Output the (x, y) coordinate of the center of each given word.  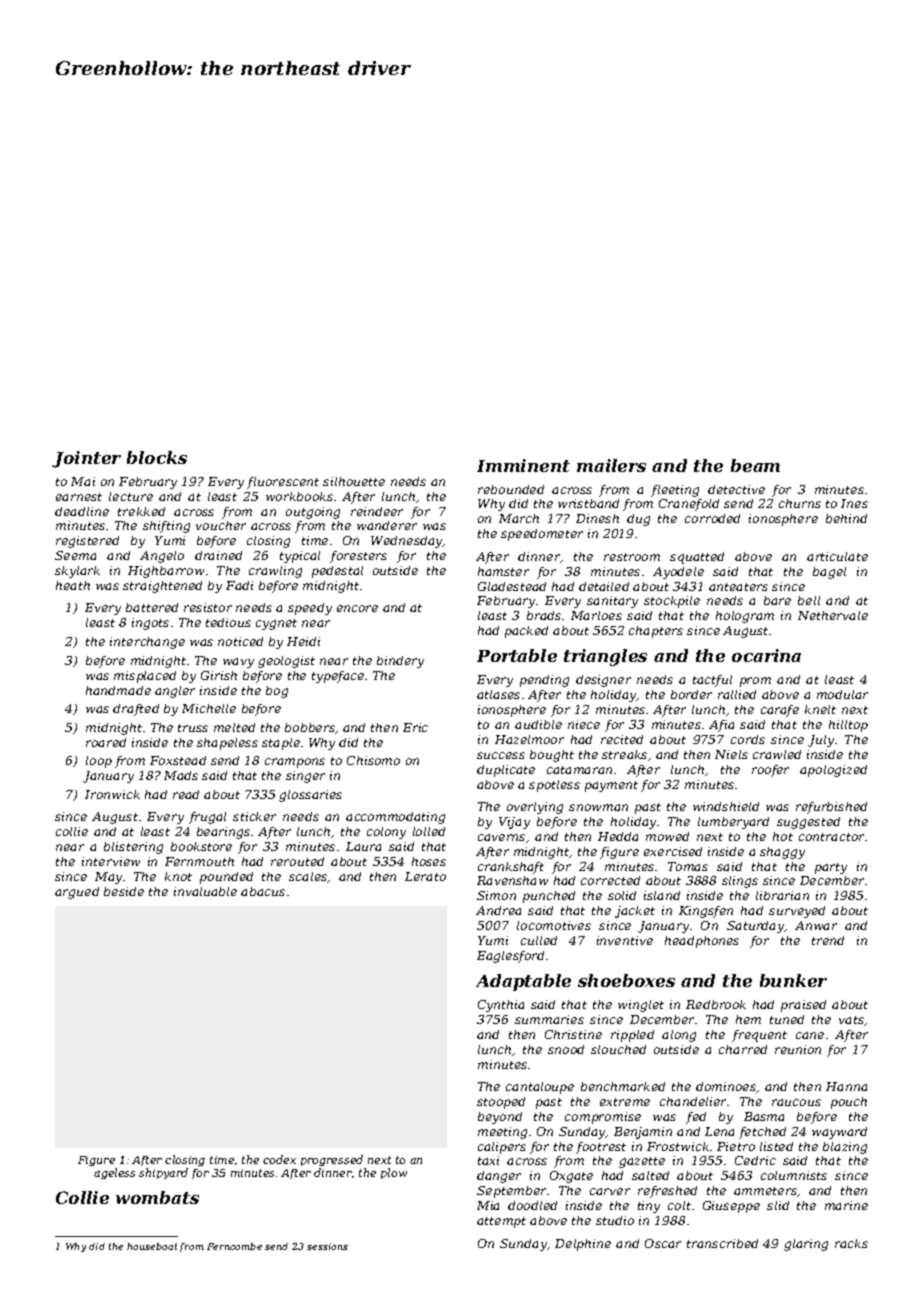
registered (87, 542)
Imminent (523, 465)
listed (776, 1146)
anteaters (738, 587)
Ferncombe (234, 1246)
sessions (327, 1246)
